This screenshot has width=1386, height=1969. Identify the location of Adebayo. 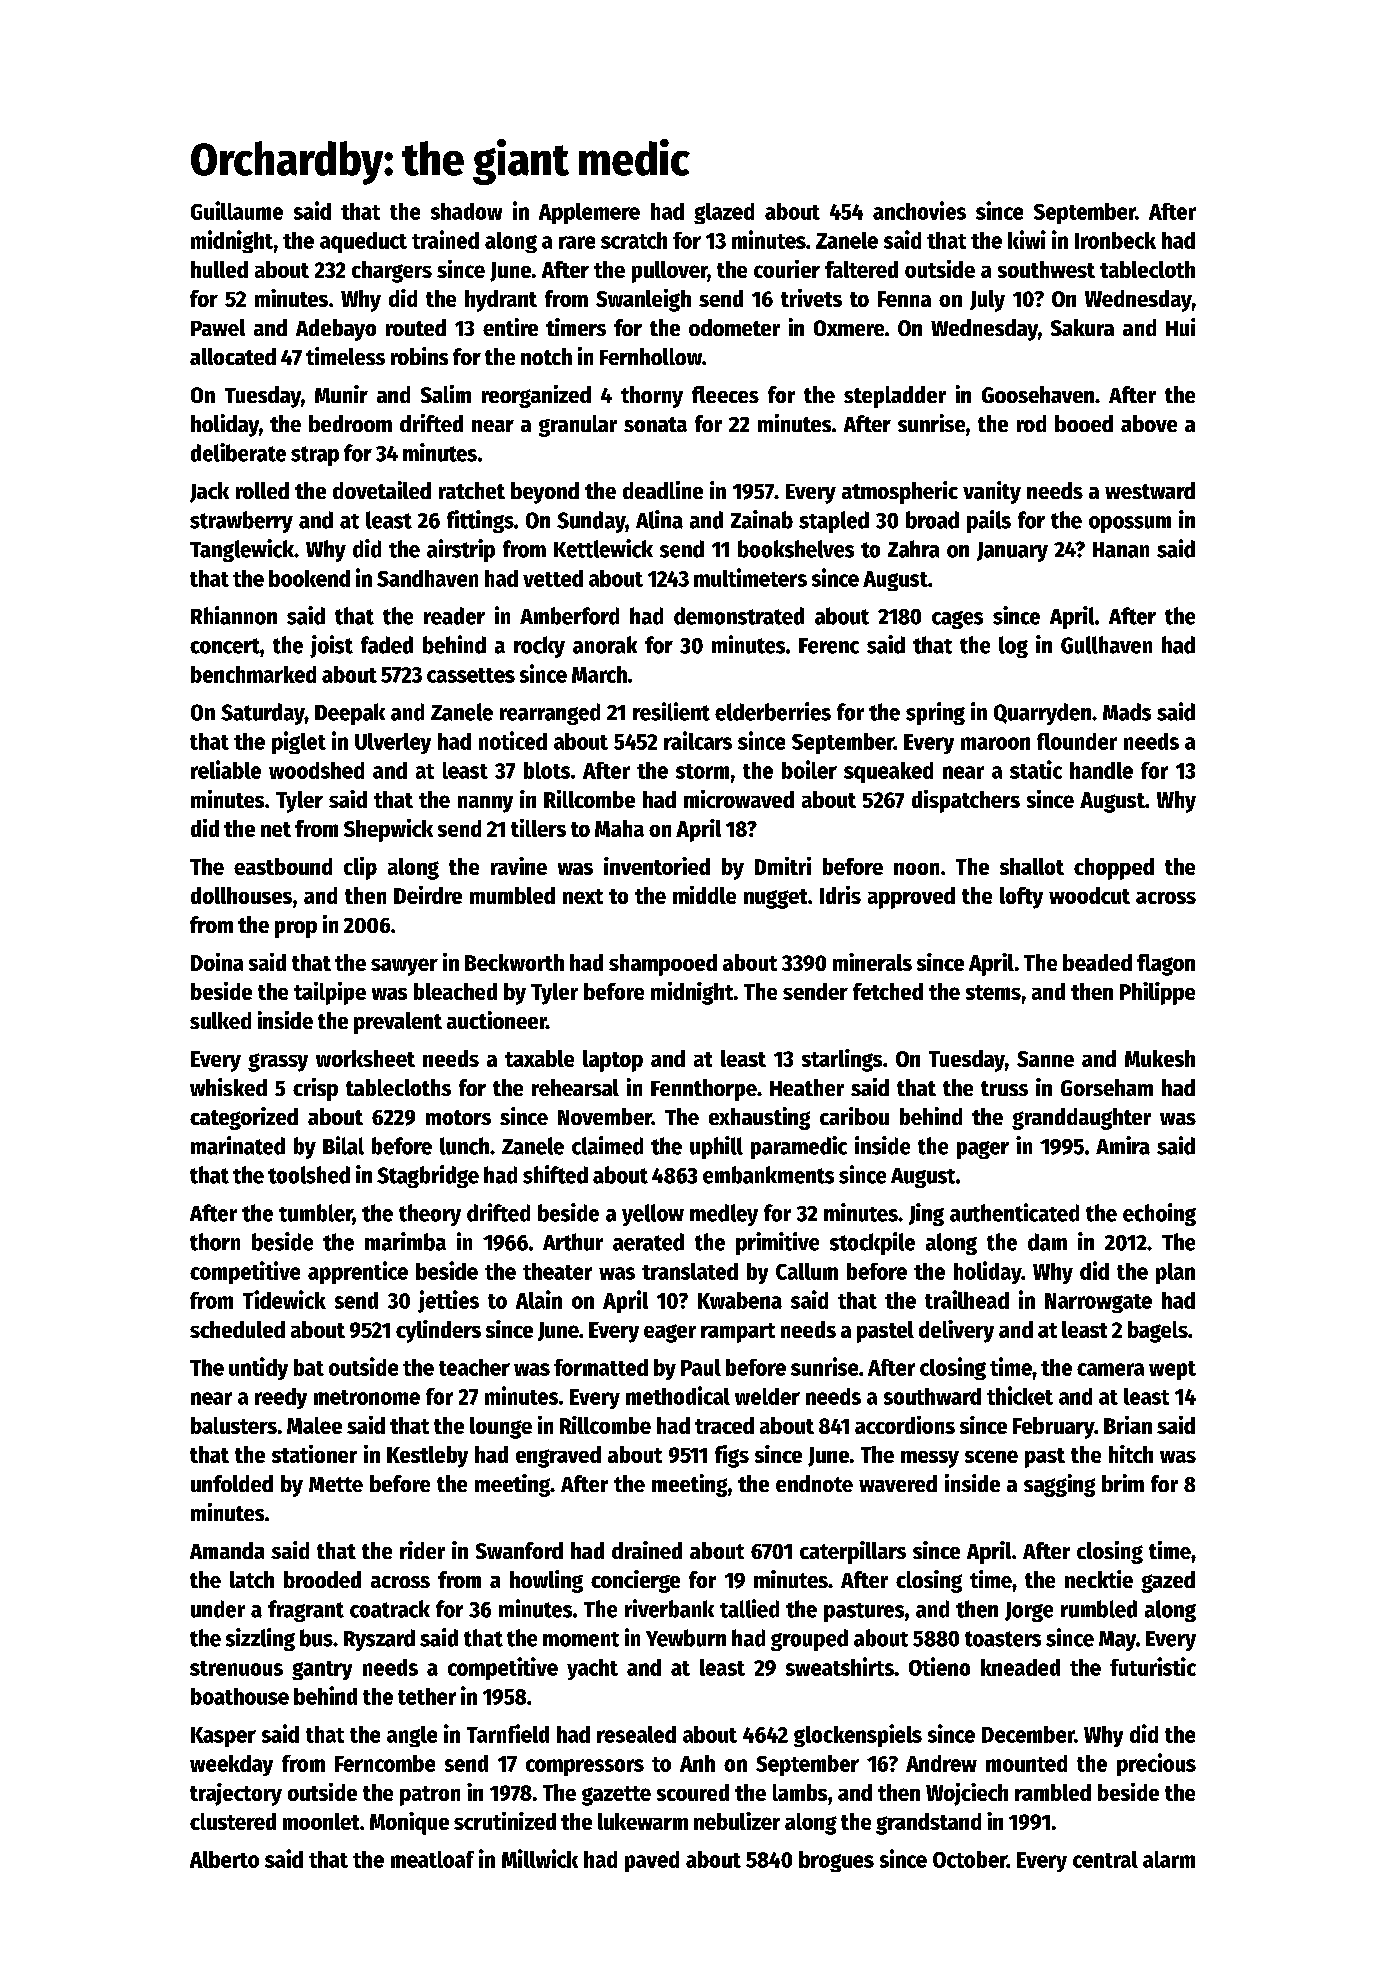
(336, 330).
